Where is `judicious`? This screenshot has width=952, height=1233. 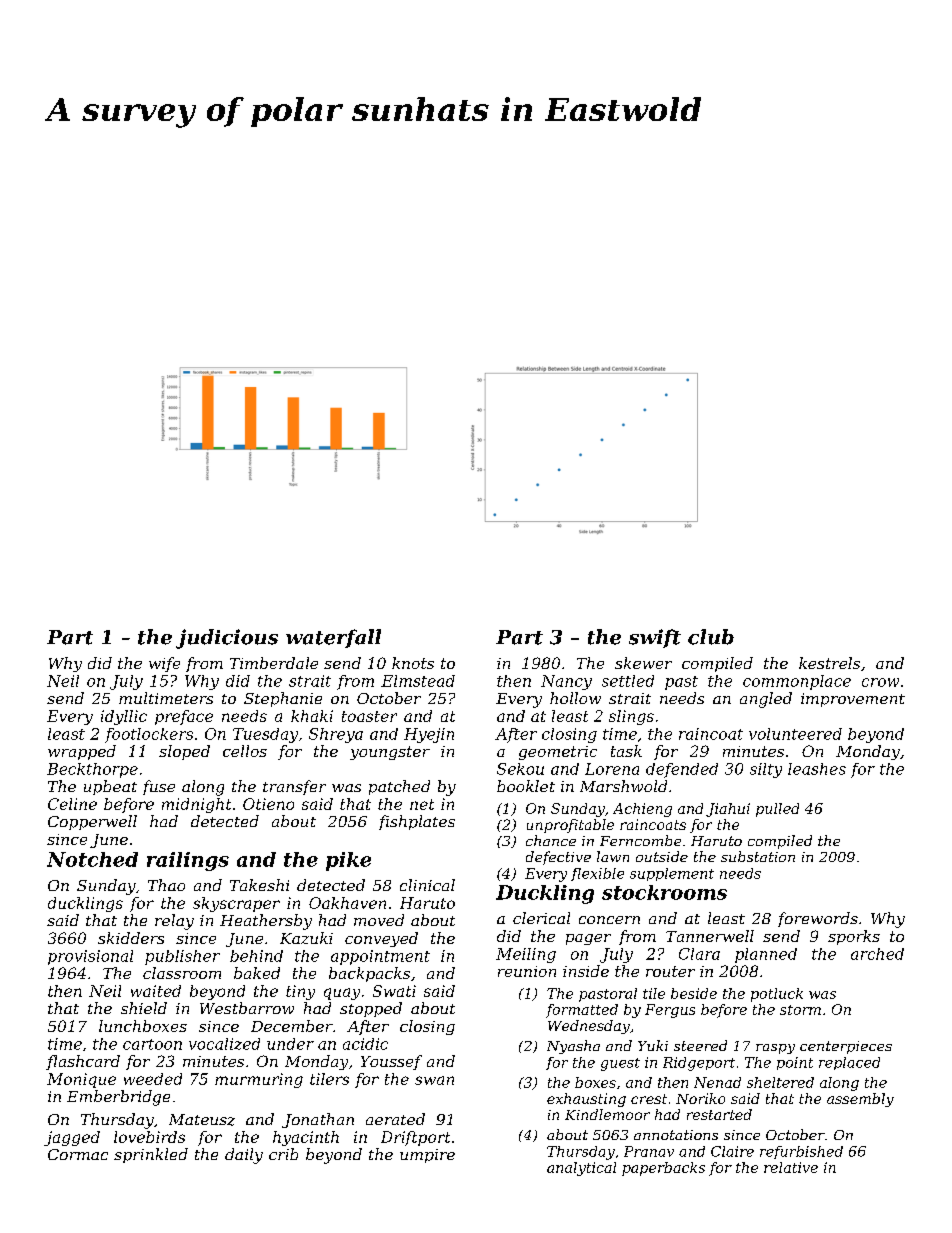 judicious is located at coordinates (227, 639).
